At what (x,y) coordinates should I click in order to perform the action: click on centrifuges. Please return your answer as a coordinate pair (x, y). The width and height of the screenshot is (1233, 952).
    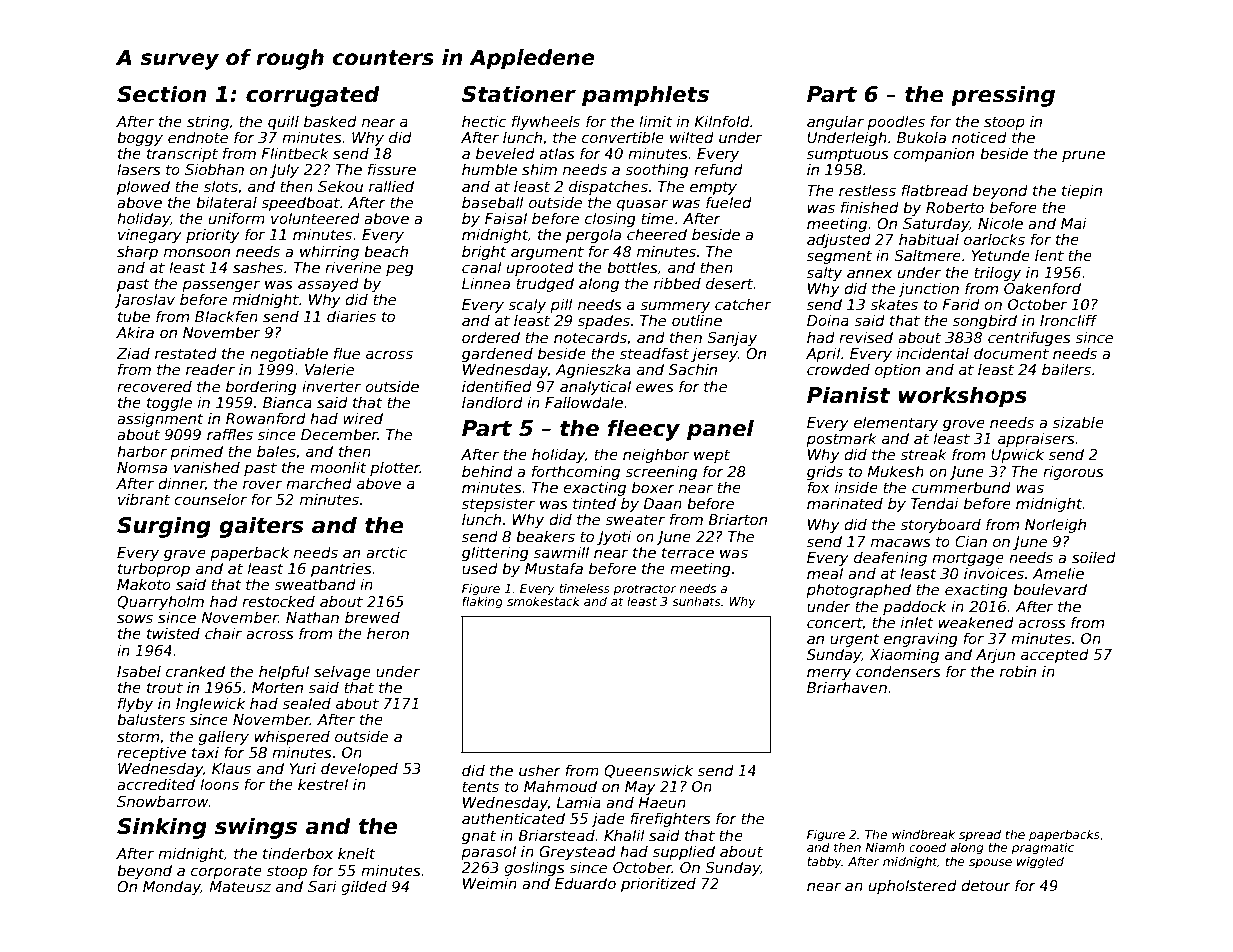
    Looking at the image, I should click on (1029, 338).
